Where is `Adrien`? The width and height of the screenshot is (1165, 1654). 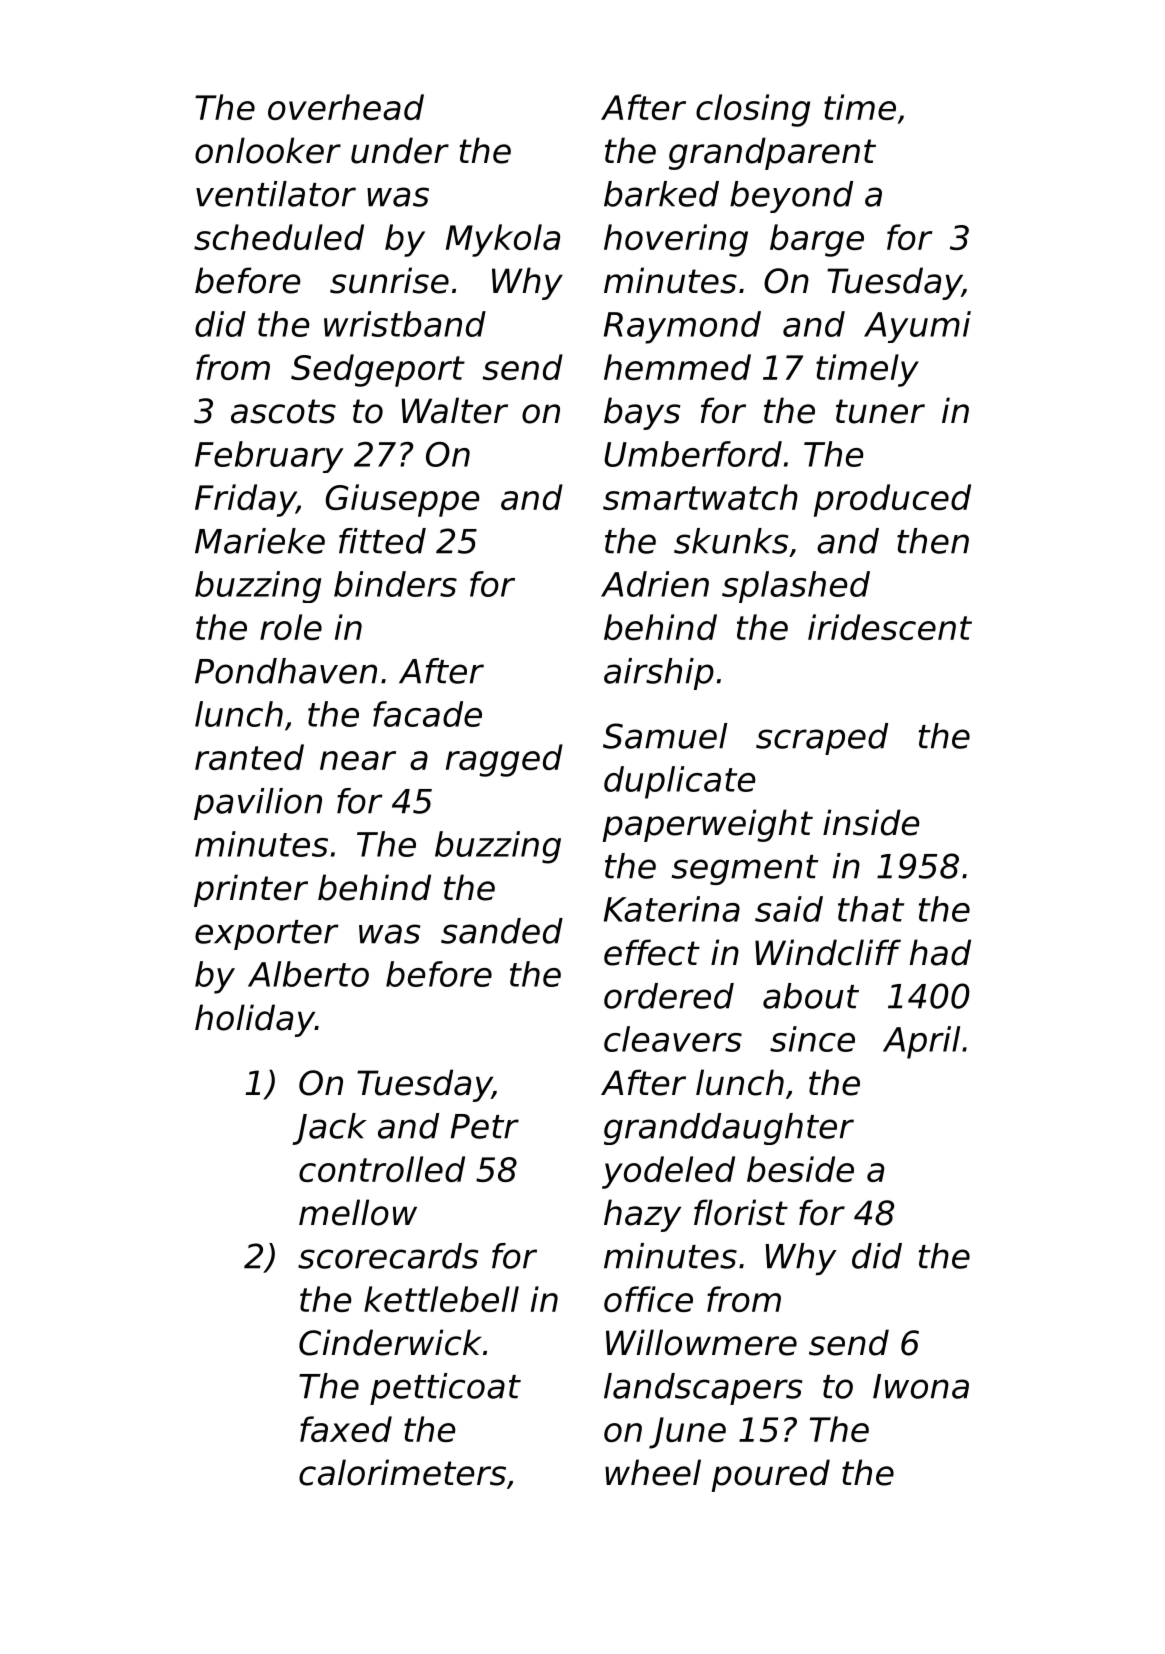
Adrien is located at coordinates (655, 584).
